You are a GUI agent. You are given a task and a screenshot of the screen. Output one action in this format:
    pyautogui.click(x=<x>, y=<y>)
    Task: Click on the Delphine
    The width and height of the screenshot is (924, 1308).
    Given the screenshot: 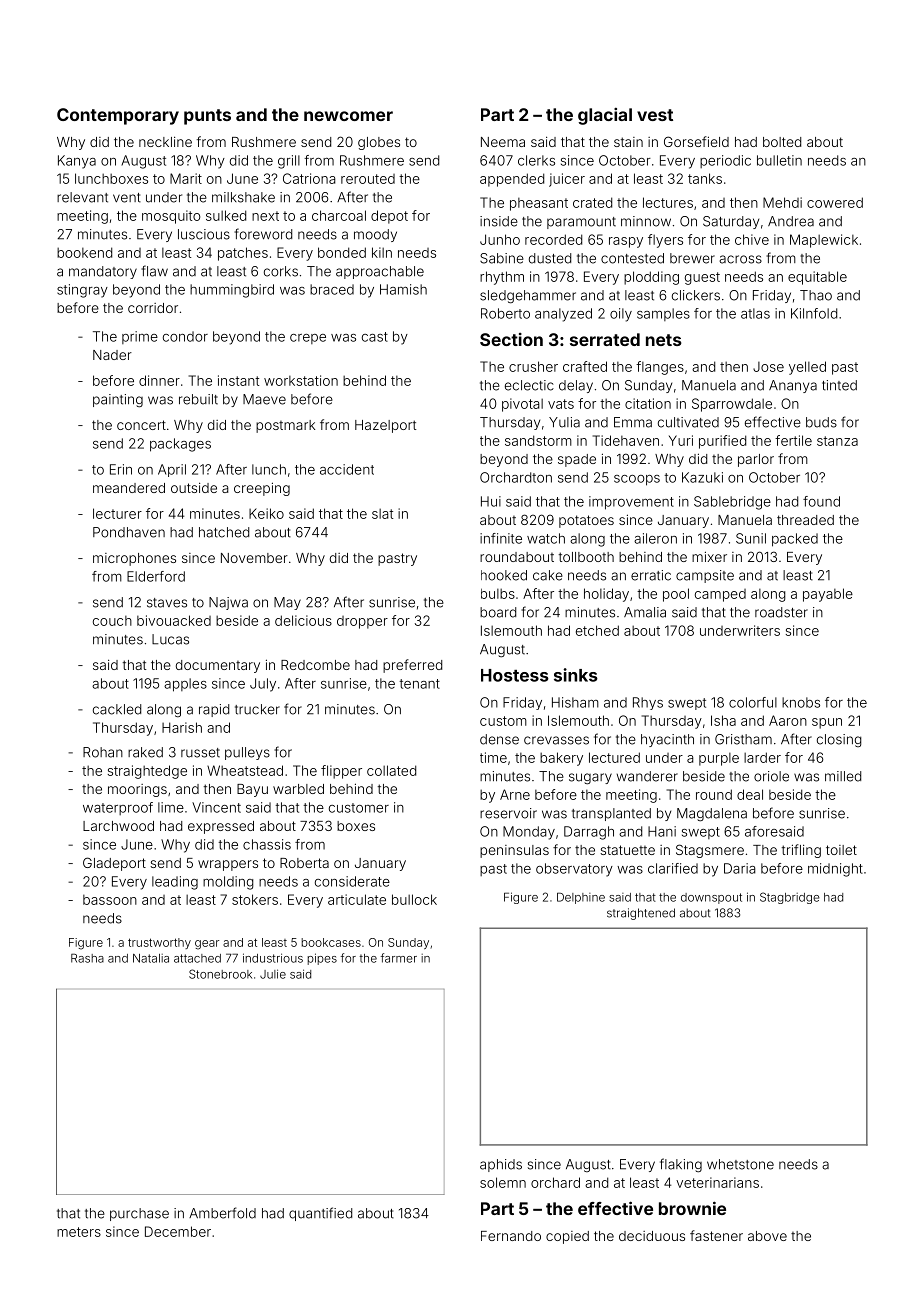 What is the action you would take?
    pyautogui.click(x=581, y=898)
